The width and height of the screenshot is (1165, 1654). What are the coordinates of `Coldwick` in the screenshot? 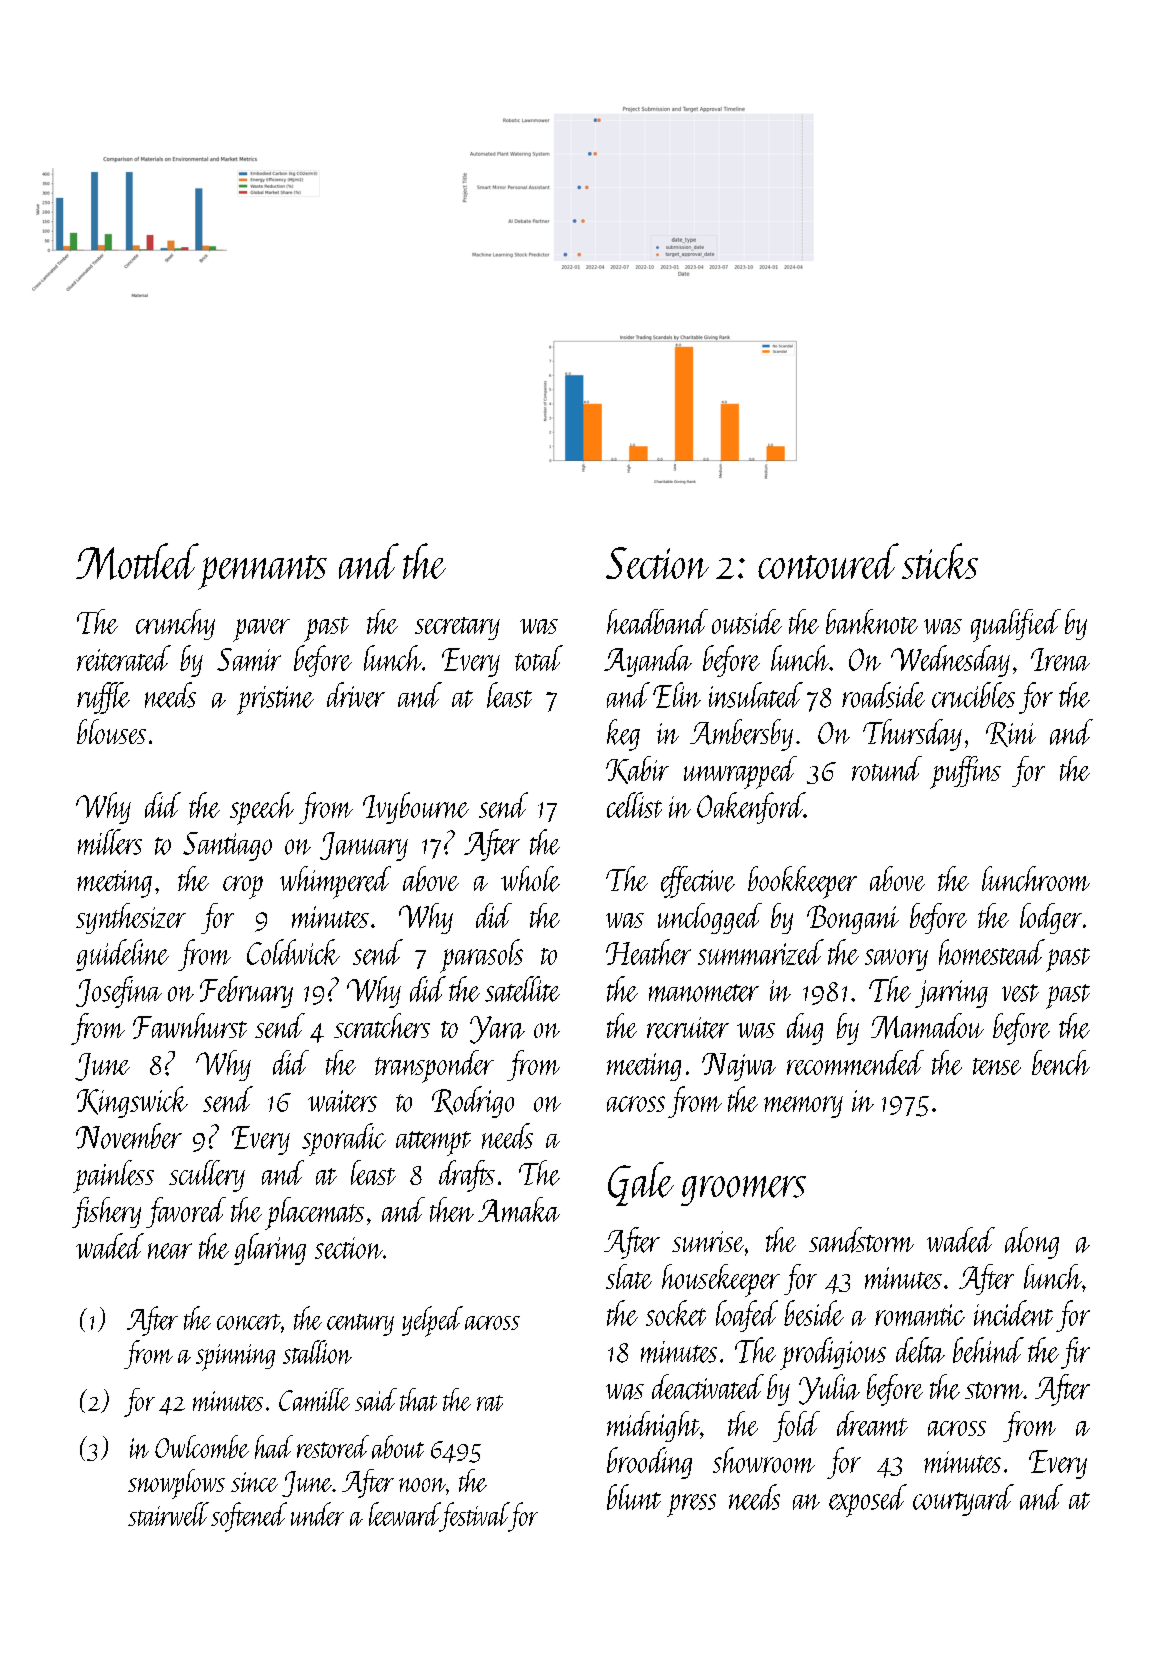 It's located at (293, 952).
